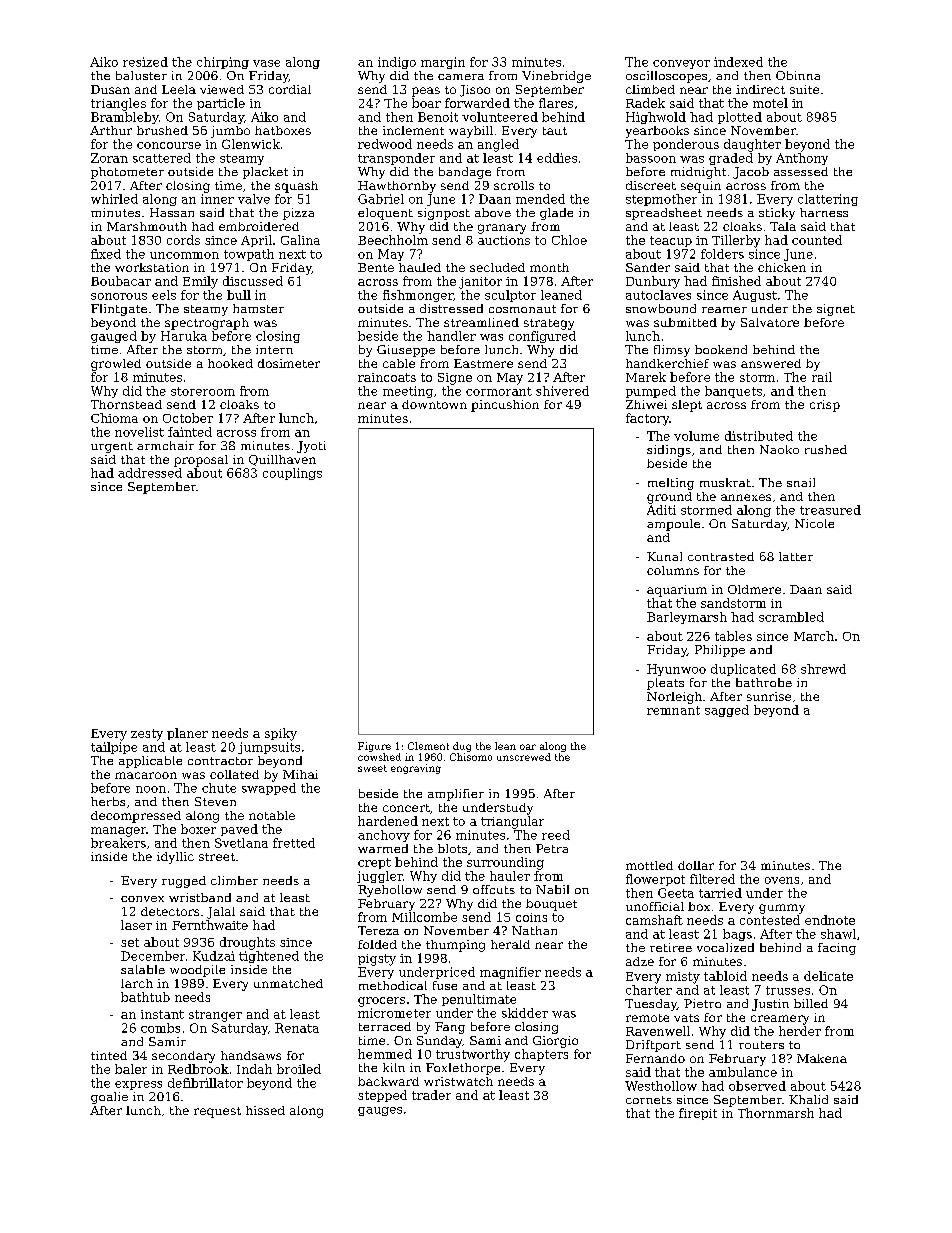  I want to click on Chloe, so click(569, 240).
